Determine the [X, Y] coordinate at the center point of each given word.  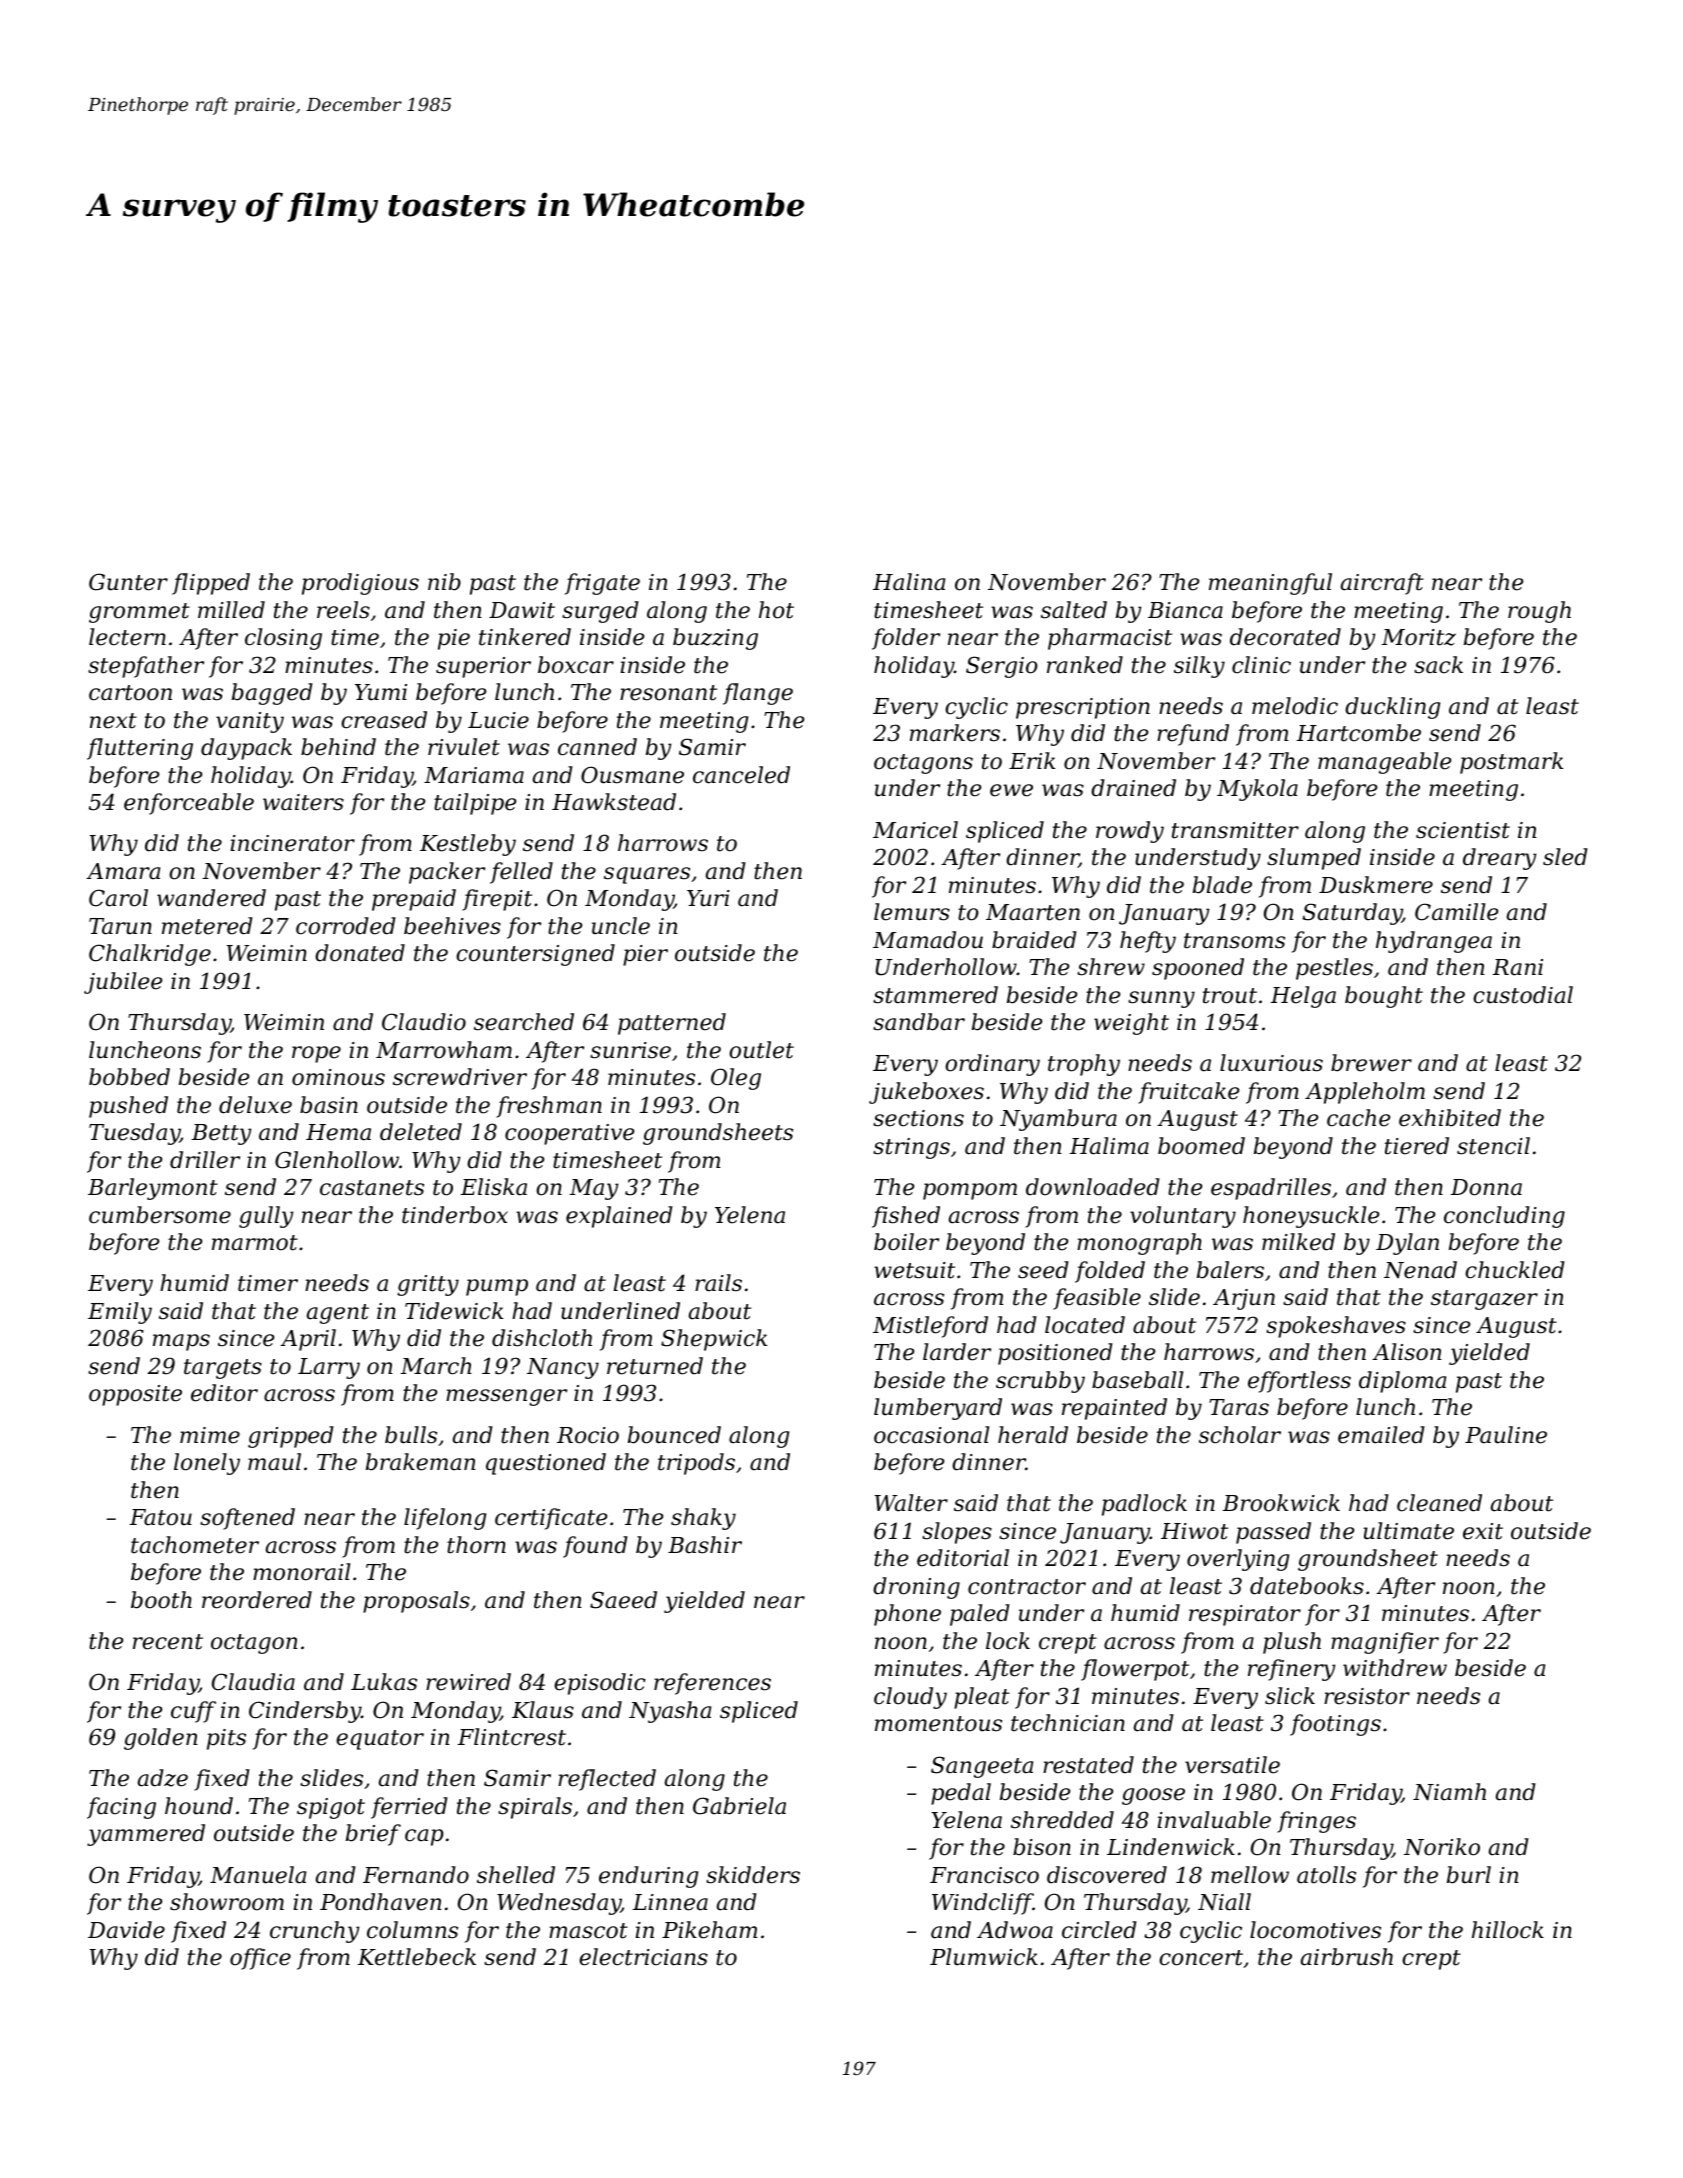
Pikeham [709, 1930]
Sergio [1002, 667]
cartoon [130, 693]
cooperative [569, 1134]
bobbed [129, 1077]
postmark [1511, 763]
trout [1230, 996]
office [260, 1959]
